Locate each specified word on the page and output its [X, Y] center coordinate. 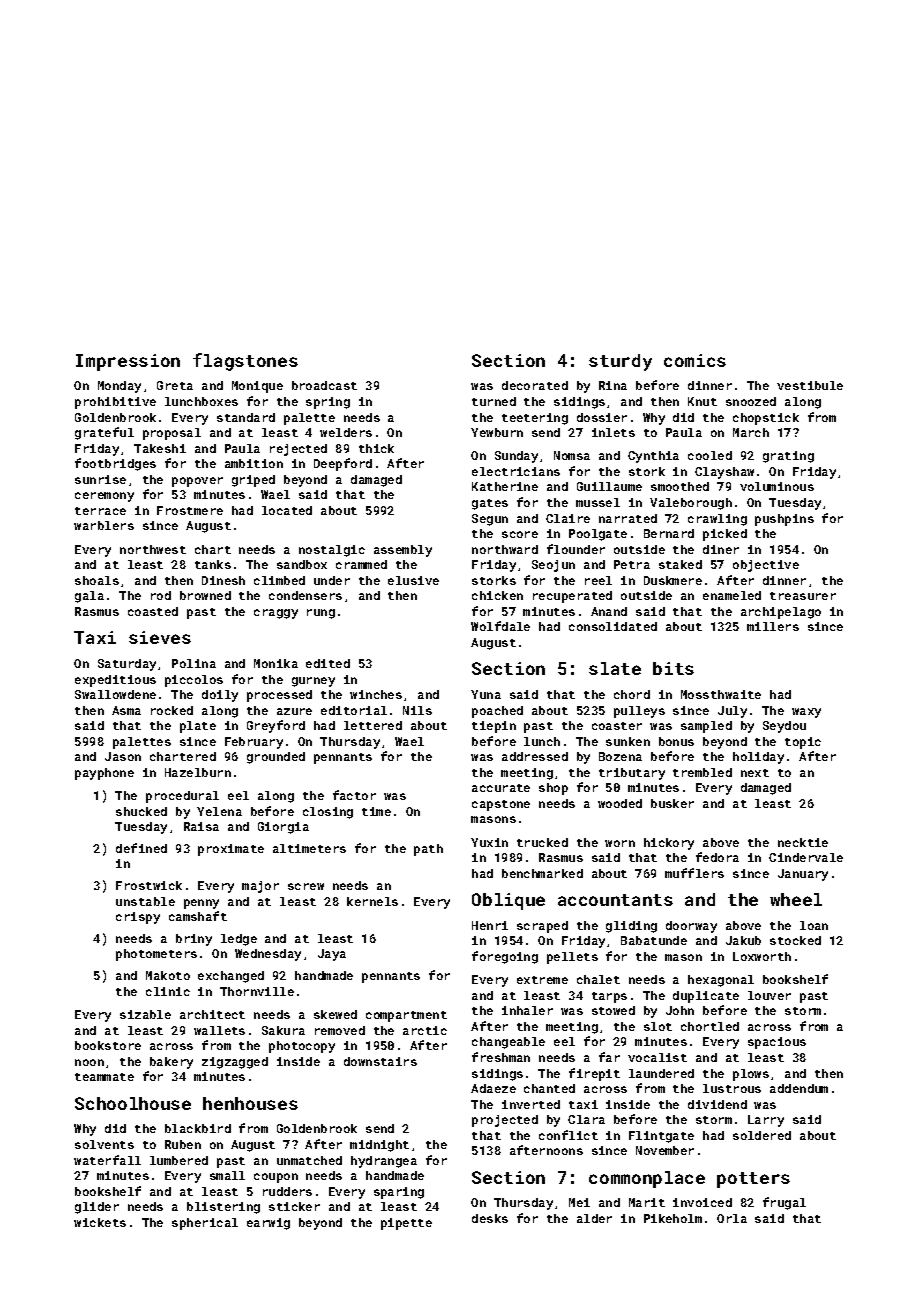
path [428, 850]
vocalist [657, 1057]
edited [328, 663]
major [260, 887]
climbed [279, 580]
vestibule [810, 385]
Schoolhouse [133, 1103]
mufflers [694, 873]
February [254, 743]
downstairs [380, 1061]
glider [97, 1208]
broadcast [324, 385]
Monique [257, 387]
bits [673, 668]
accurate [501, 788]
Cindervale [806, 857]
